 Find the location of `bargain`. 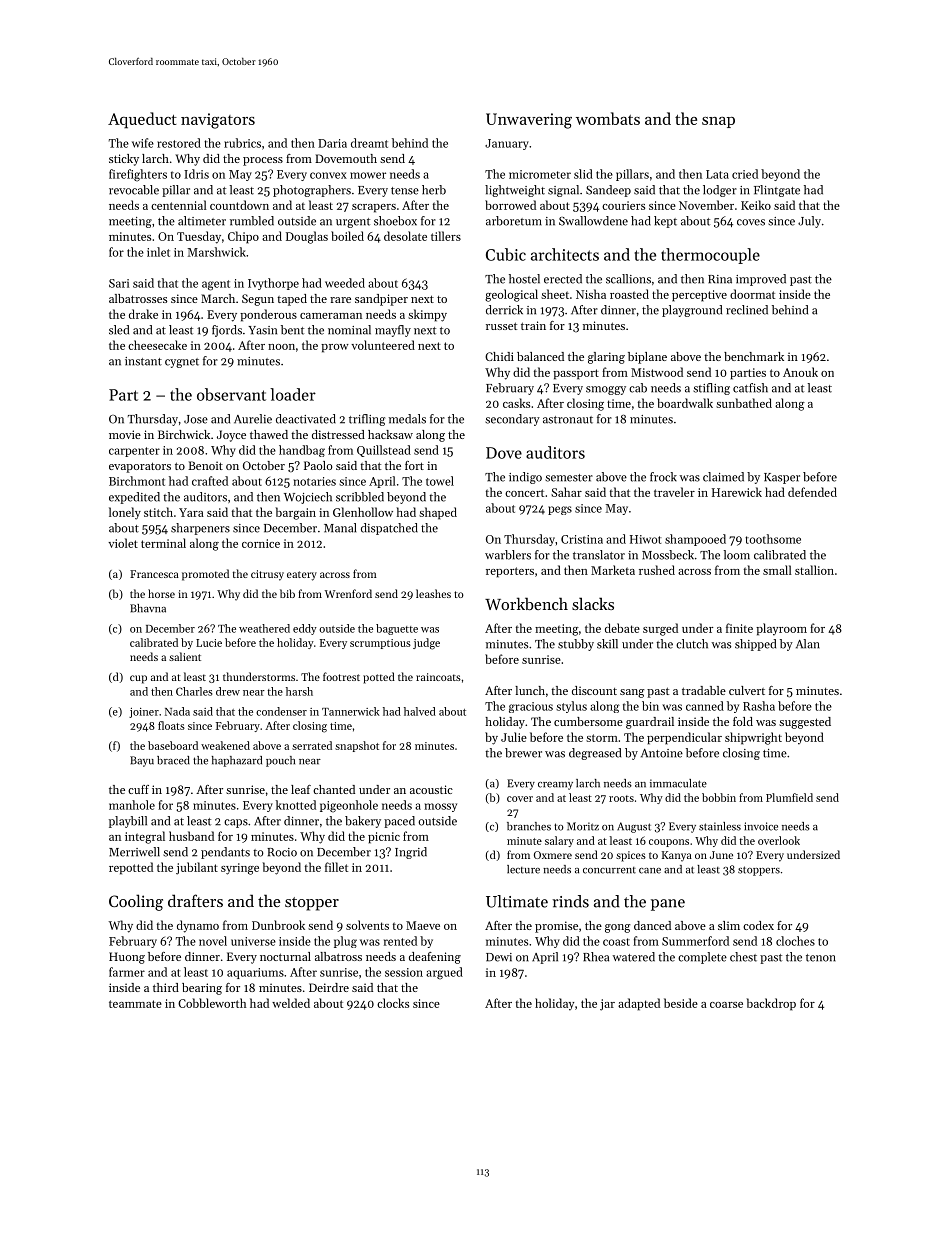

bargain is located at coordinates (296, 513).
